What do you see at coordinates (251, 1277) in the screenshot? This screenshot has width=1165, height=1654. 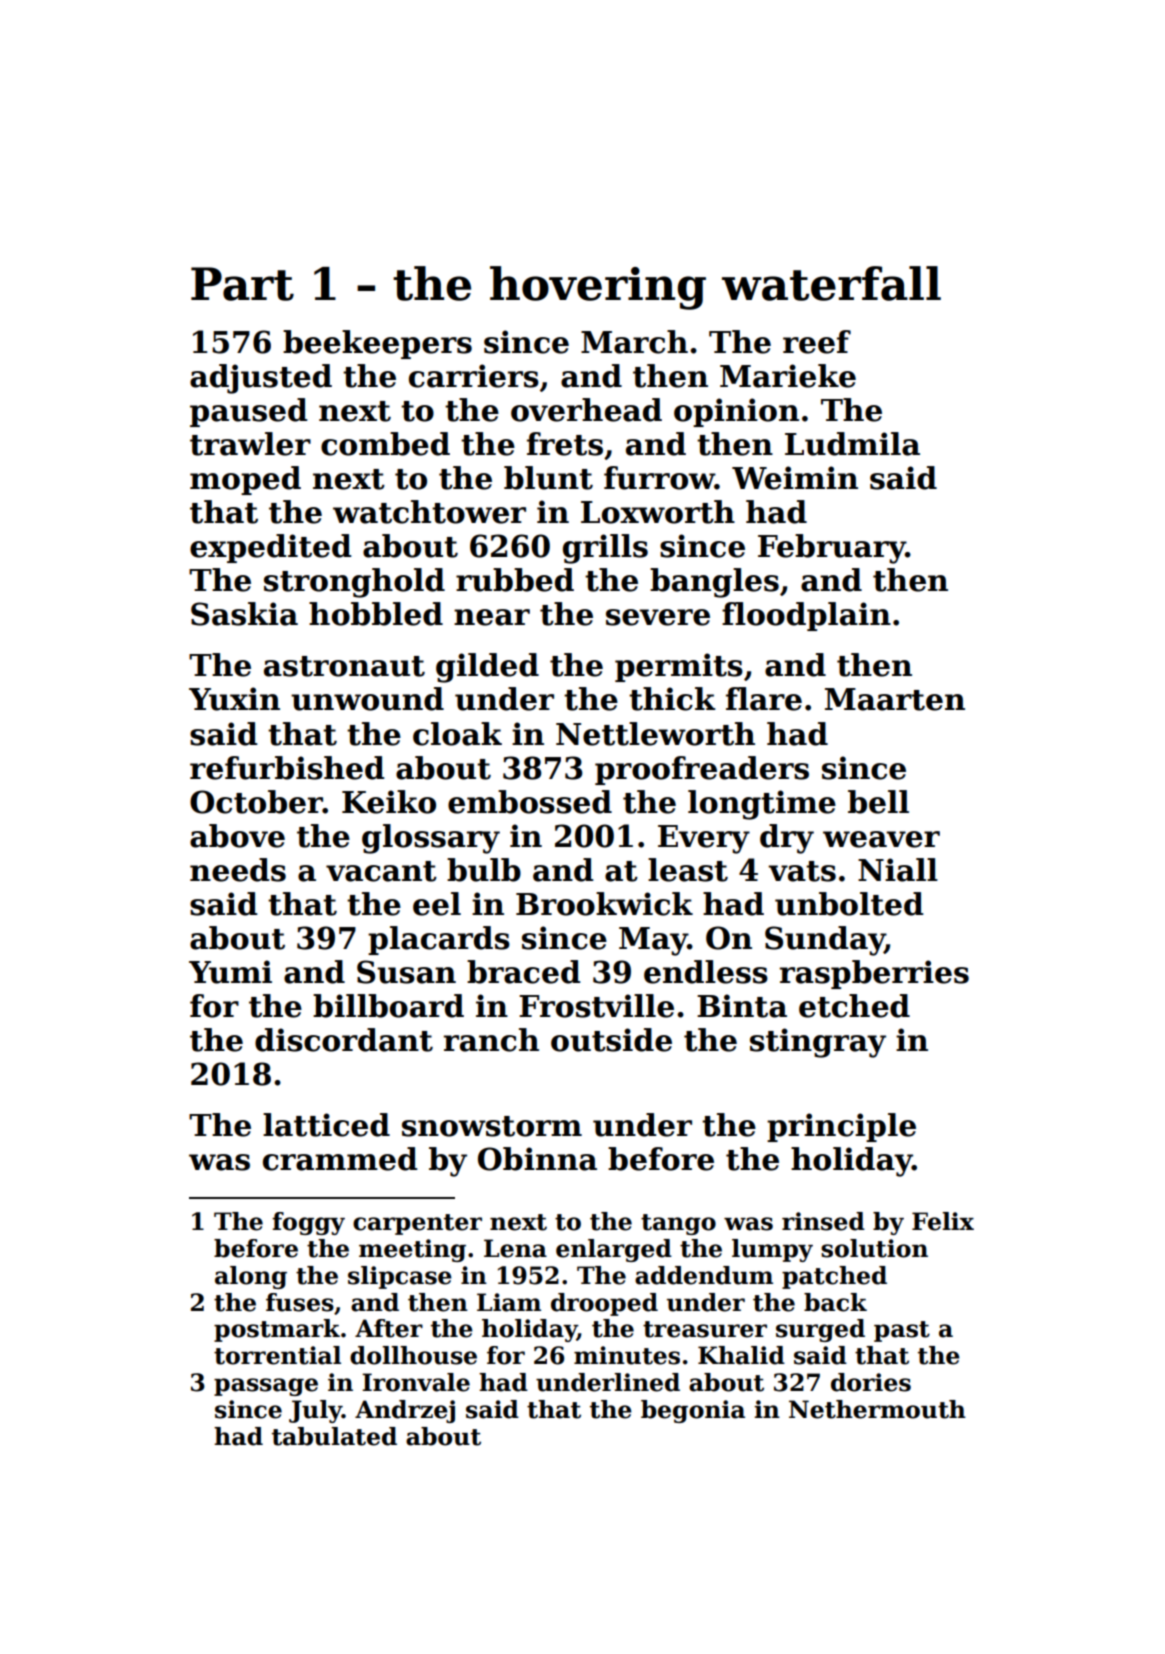 I see `along` at bounding box center [251, 1277].
